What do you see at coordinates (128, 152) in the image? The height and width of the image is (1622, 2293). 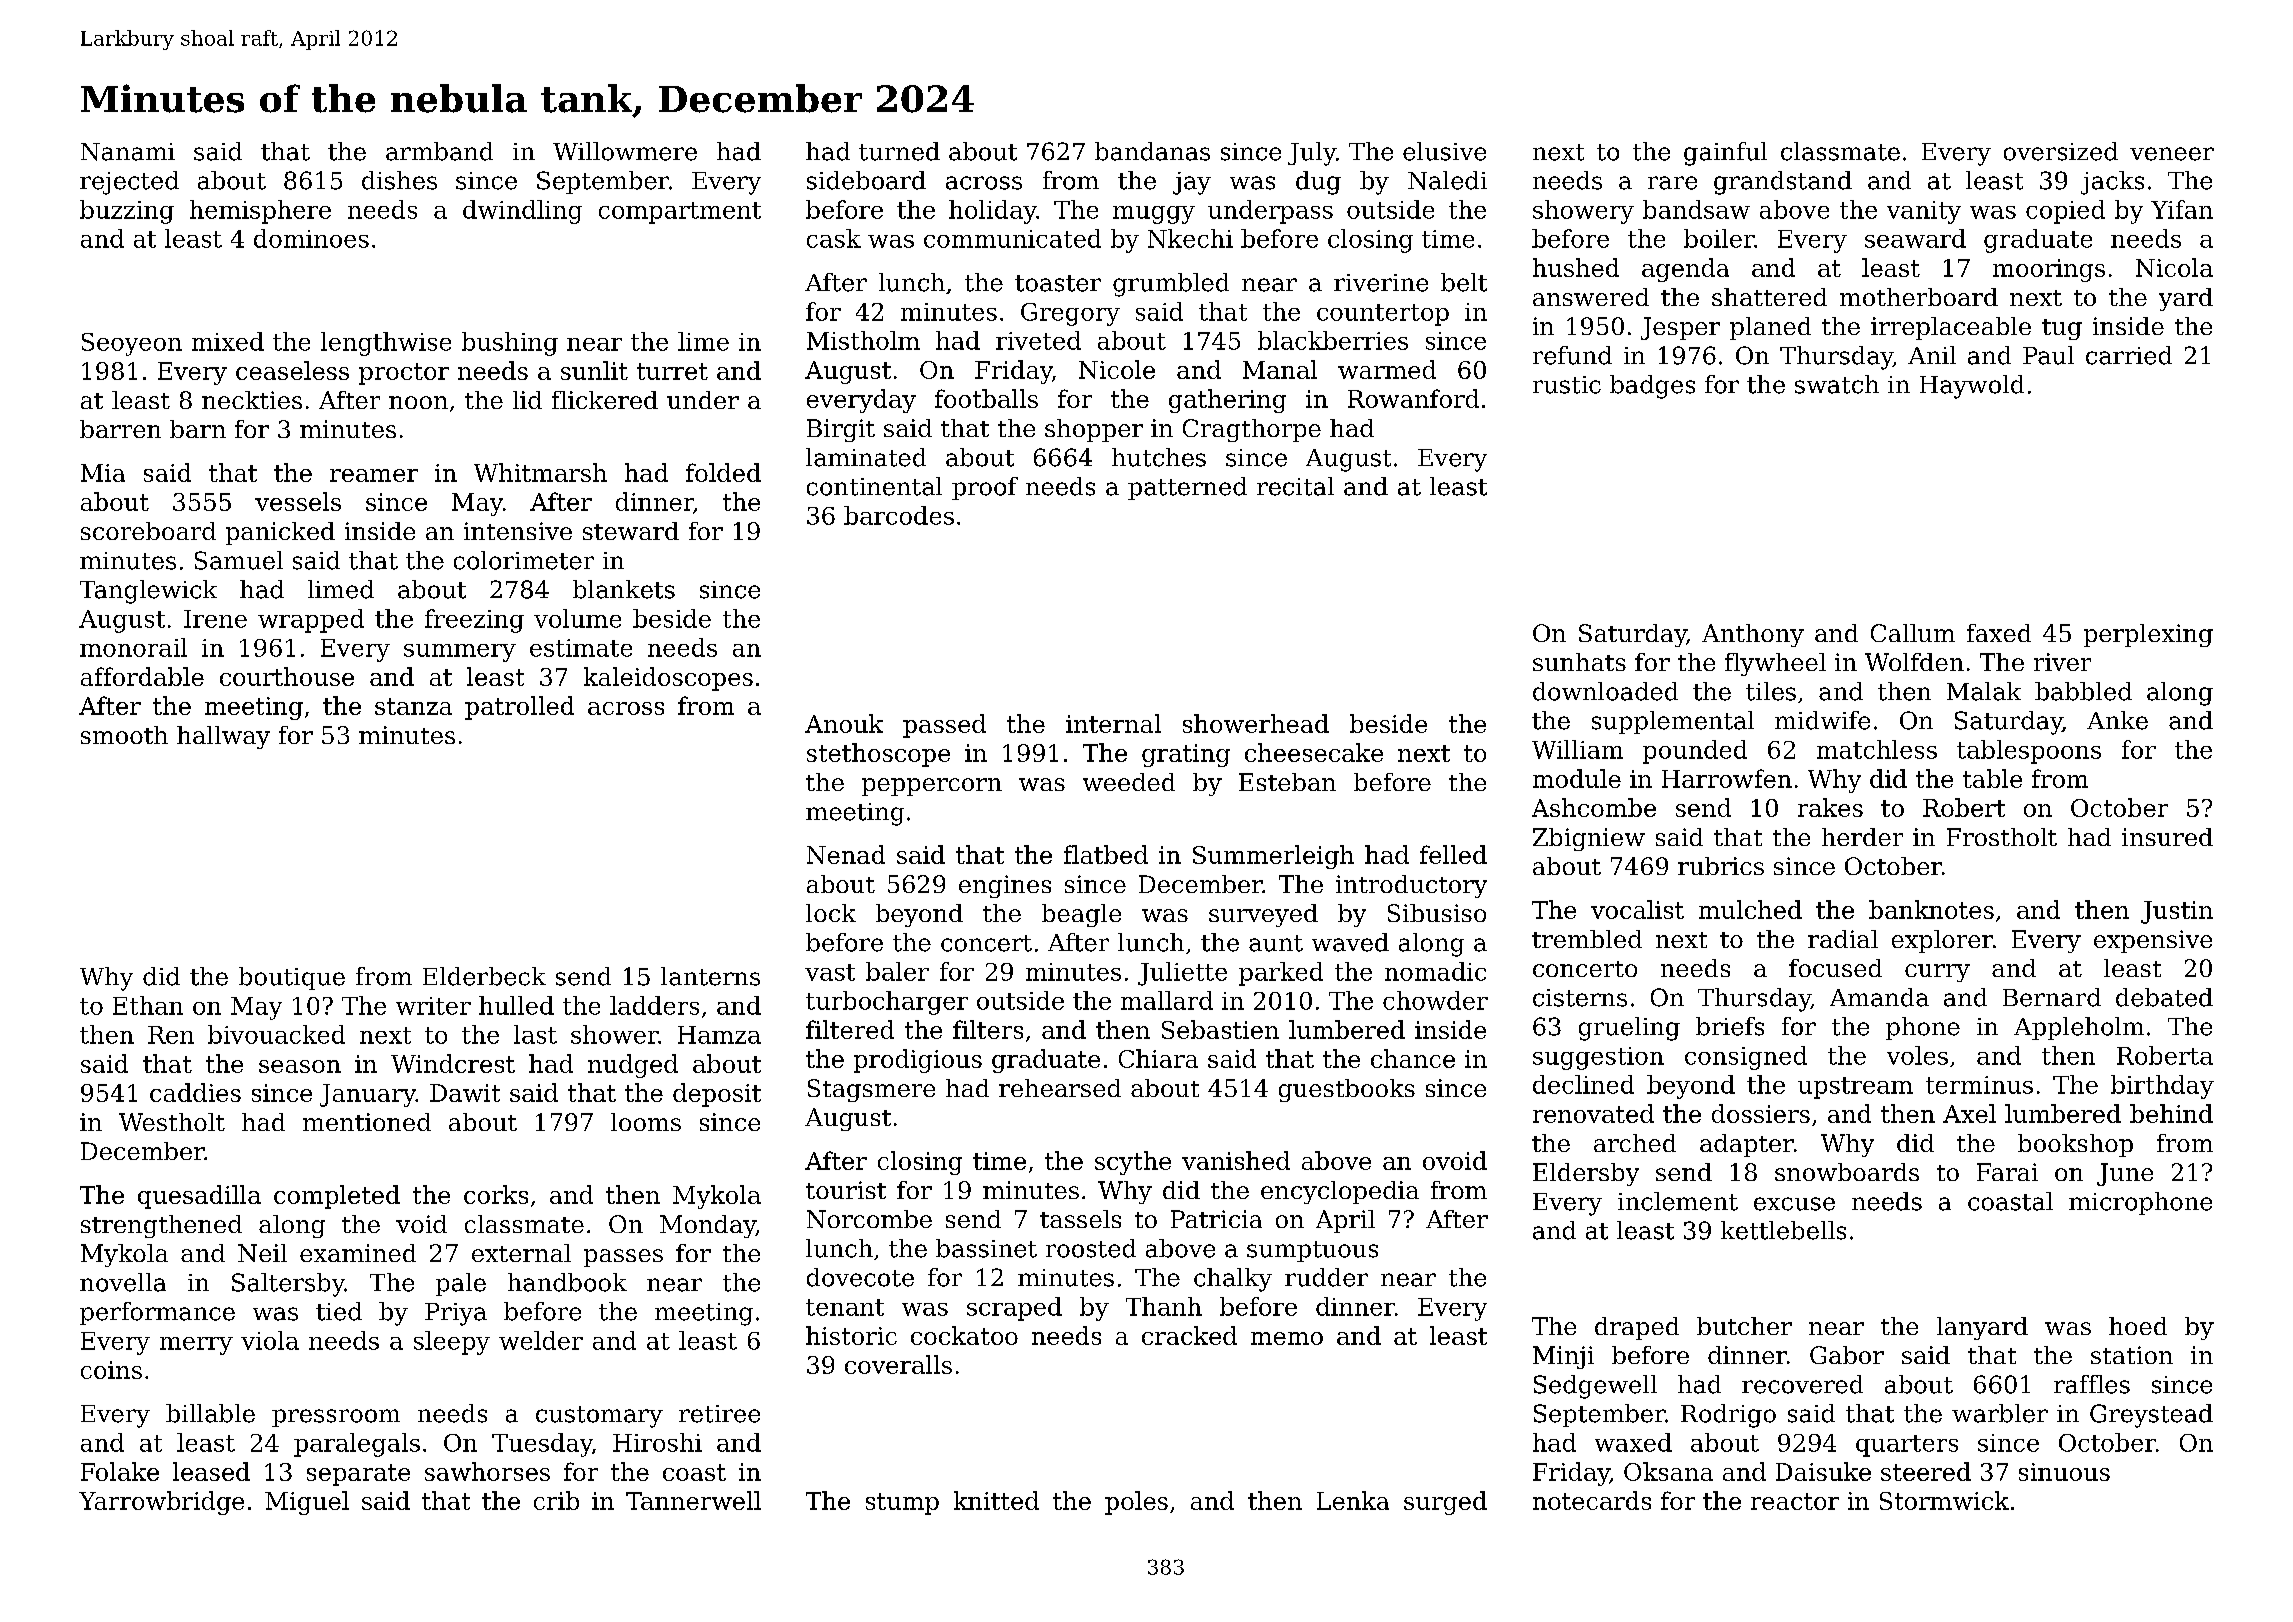 I see `Nanami` at bounding box center [128, 152].
